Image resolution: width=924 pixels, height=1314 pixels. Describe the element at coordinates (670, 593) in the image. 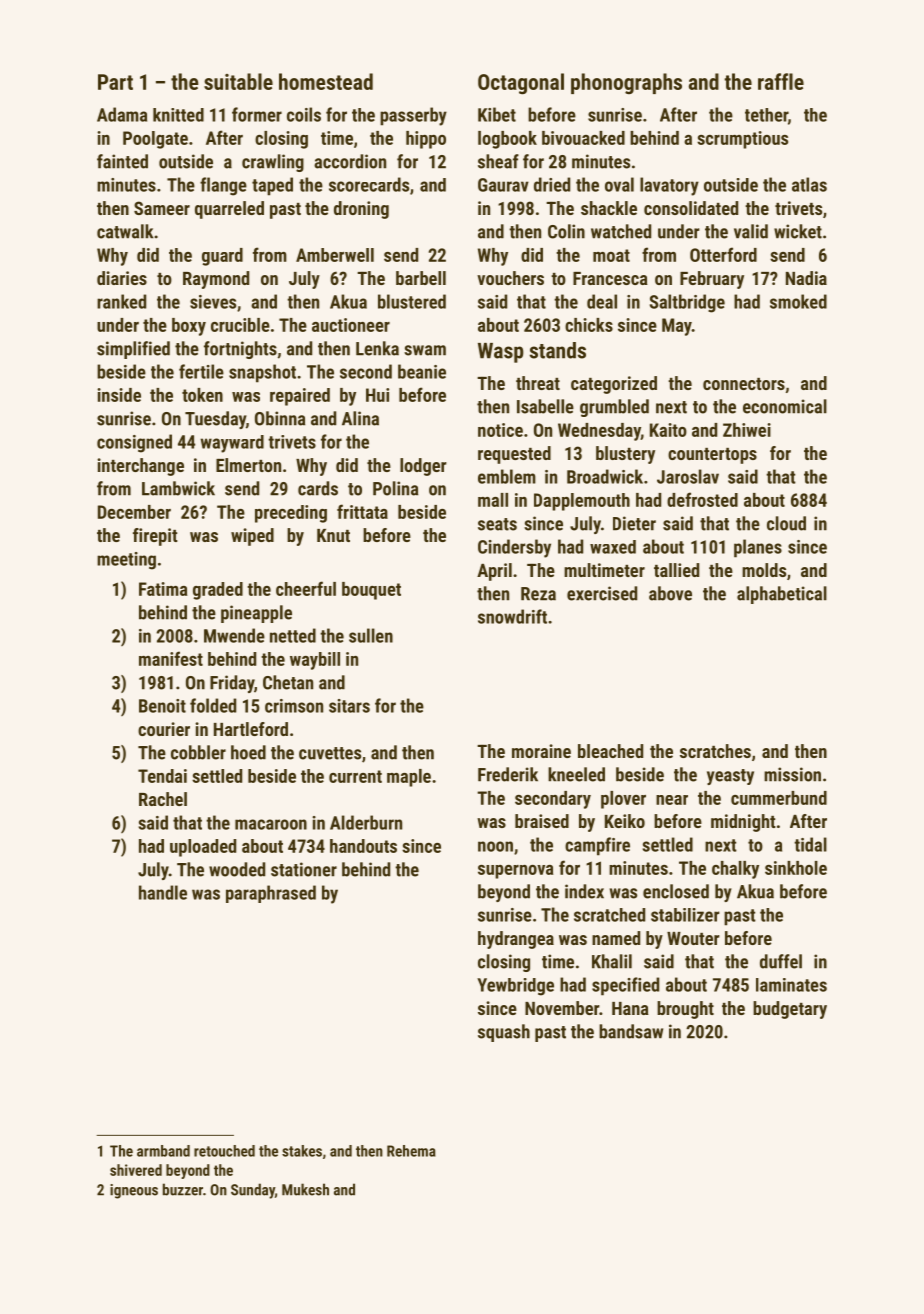

I see `above` at that location.
